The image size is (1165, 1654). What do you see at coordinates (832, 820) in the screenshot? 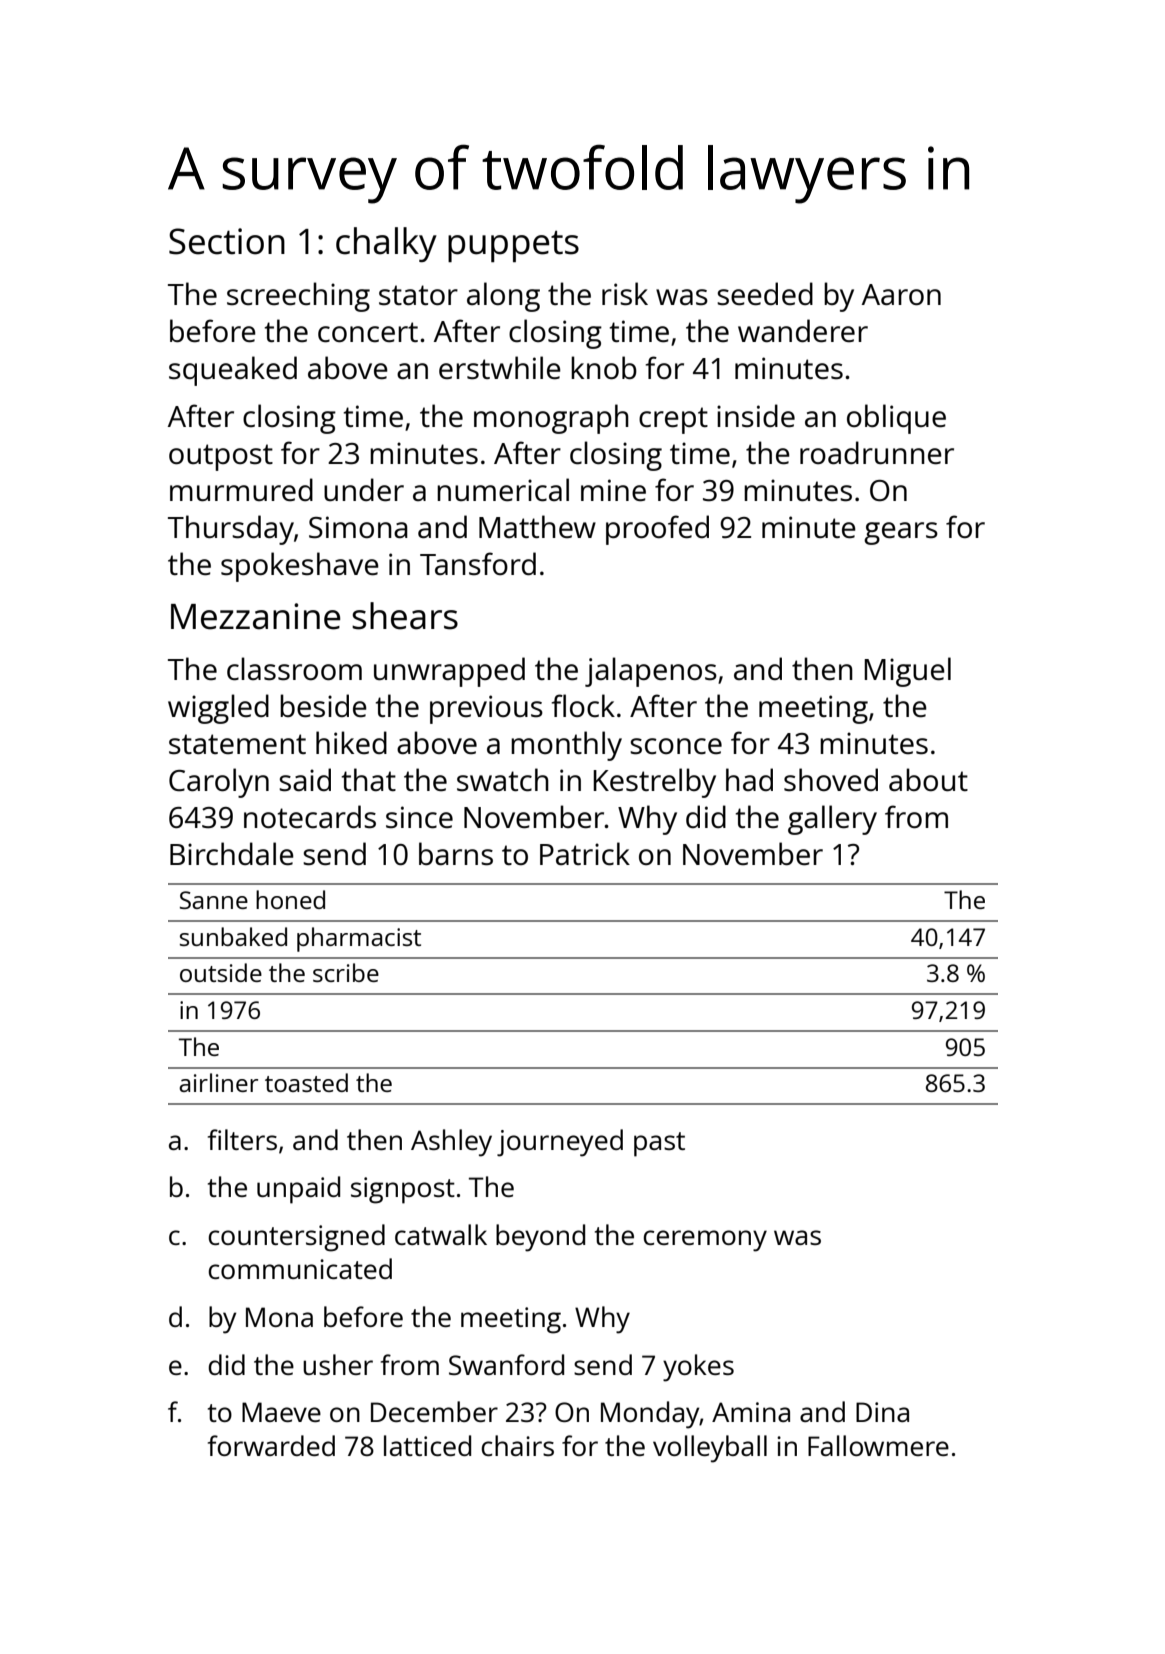
I see `gallery` at bounding box center [832, 820].
